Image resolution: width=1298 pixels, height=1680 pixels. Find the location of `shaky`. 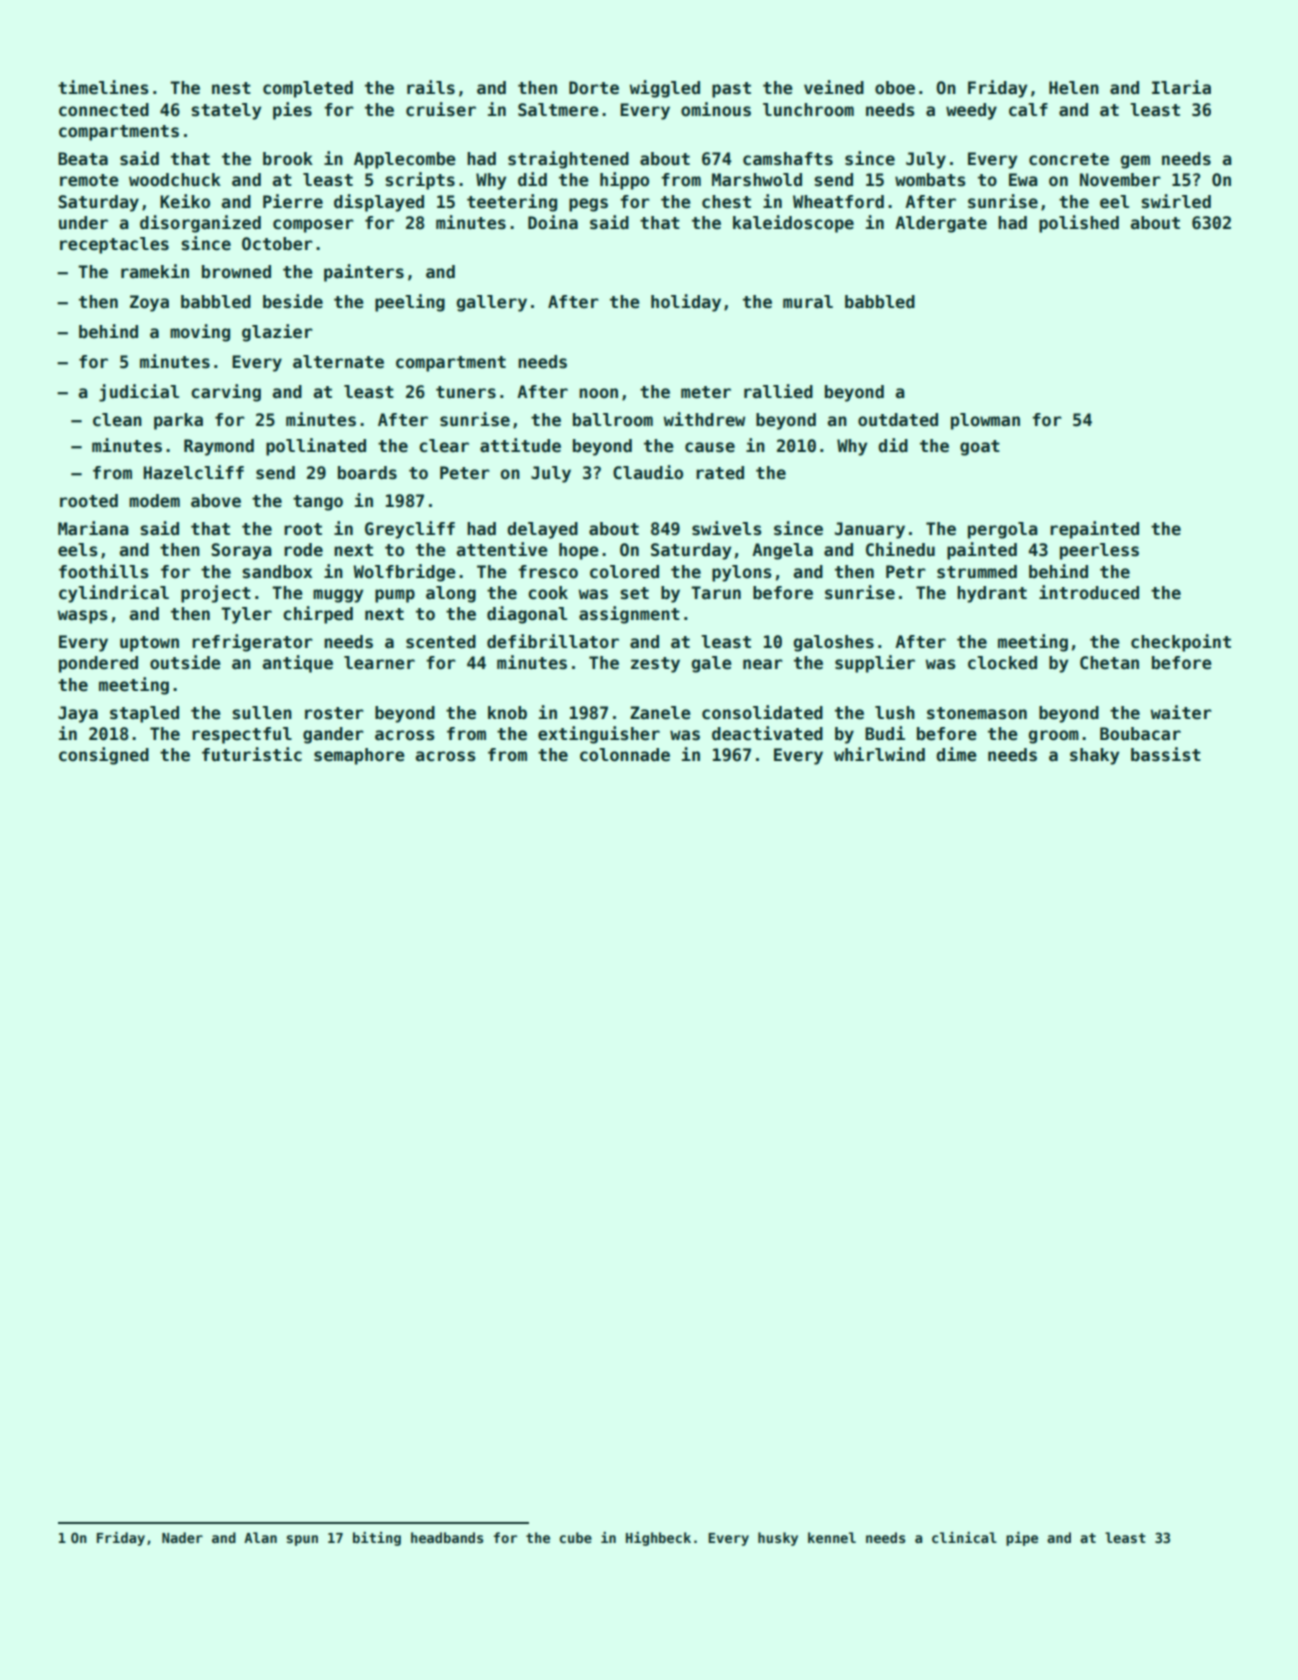

shaky is located at coordinates (1094, 756).
